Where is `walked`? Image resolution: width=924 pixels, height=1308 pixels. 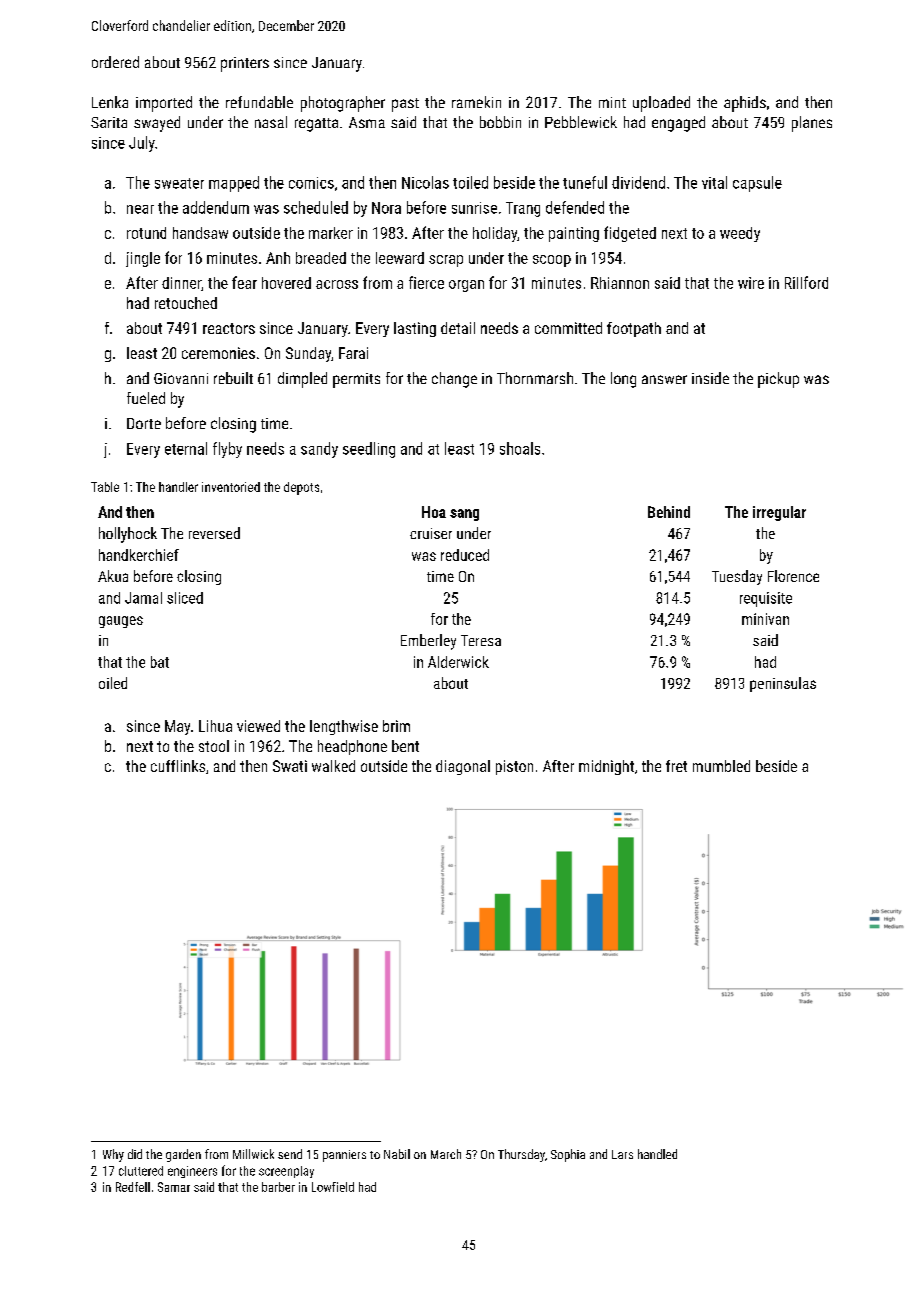 walked is located at coordinates (333, 766).
